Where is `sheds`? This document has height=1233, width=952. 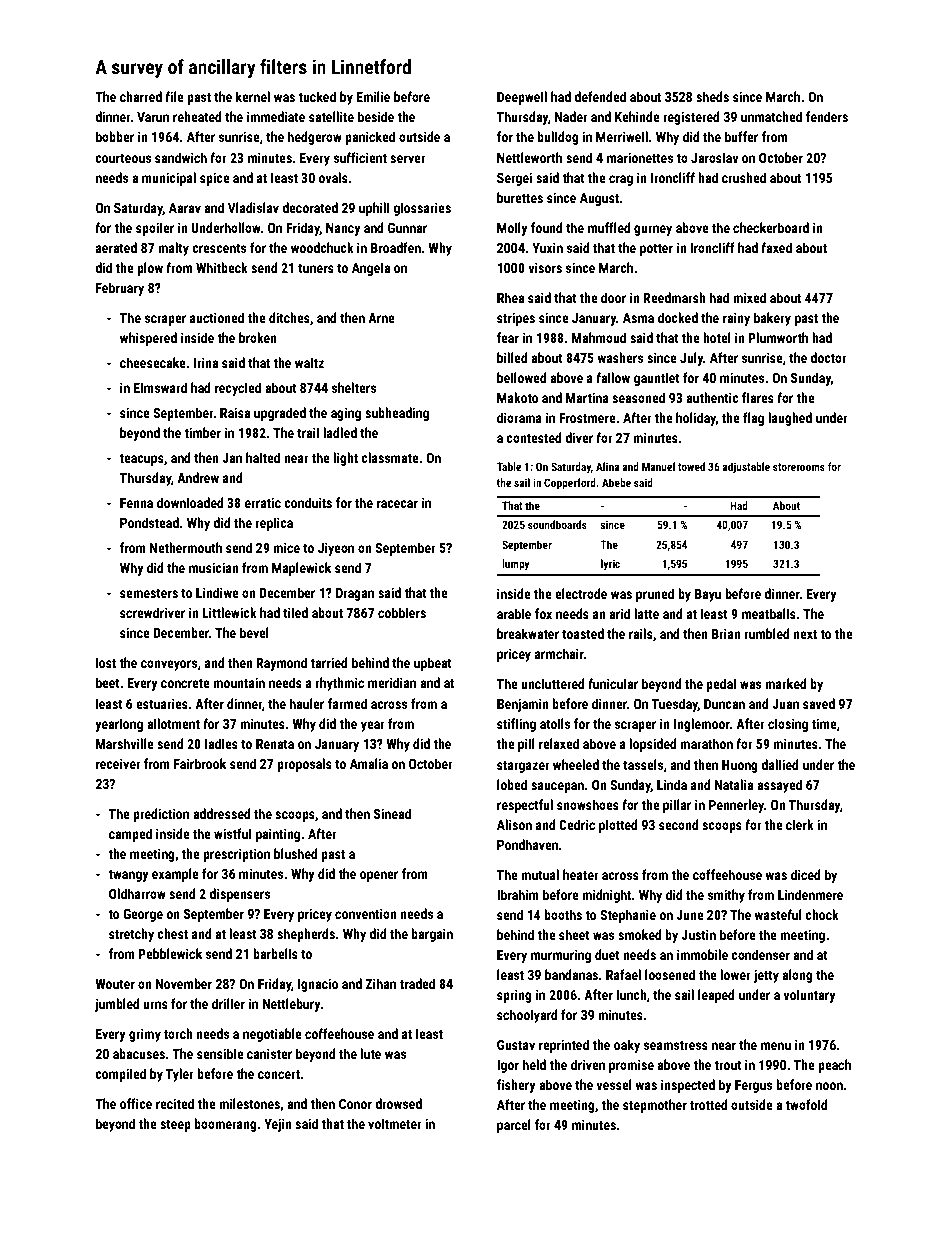 sheds is located at coordinates (712, 96).
